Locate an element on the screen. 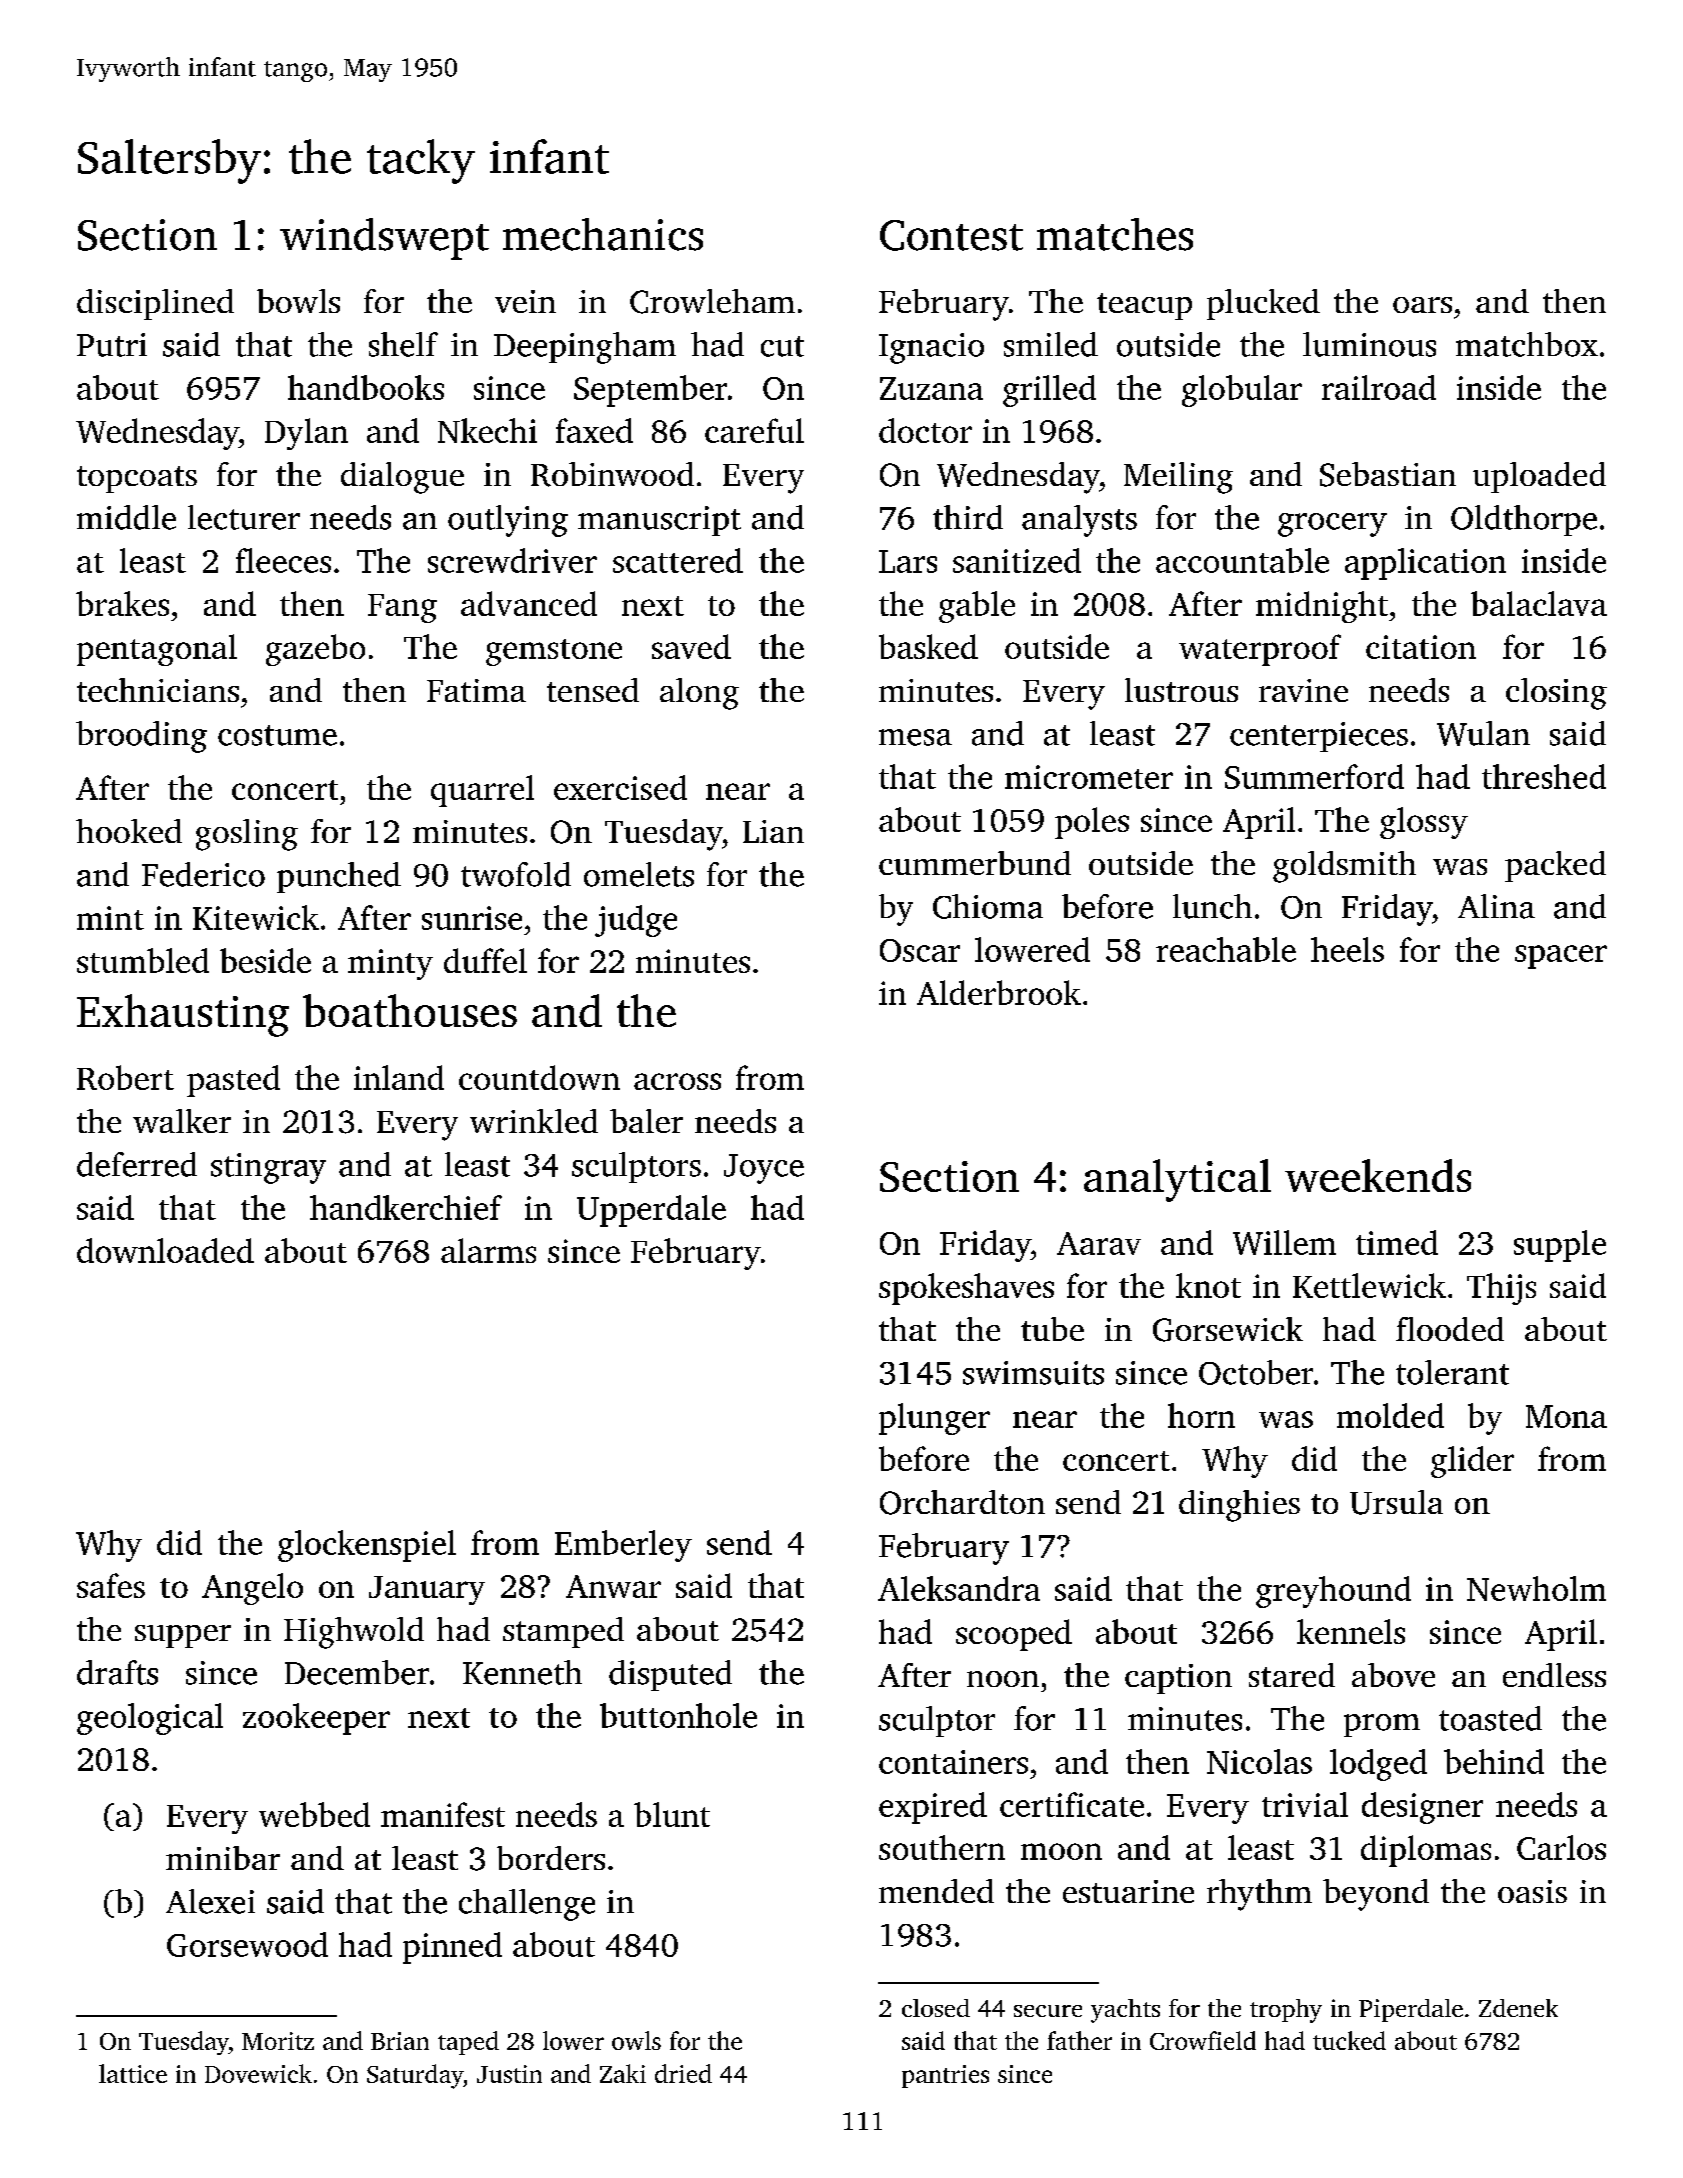  threshed is located at coordinates (1544, 776).
